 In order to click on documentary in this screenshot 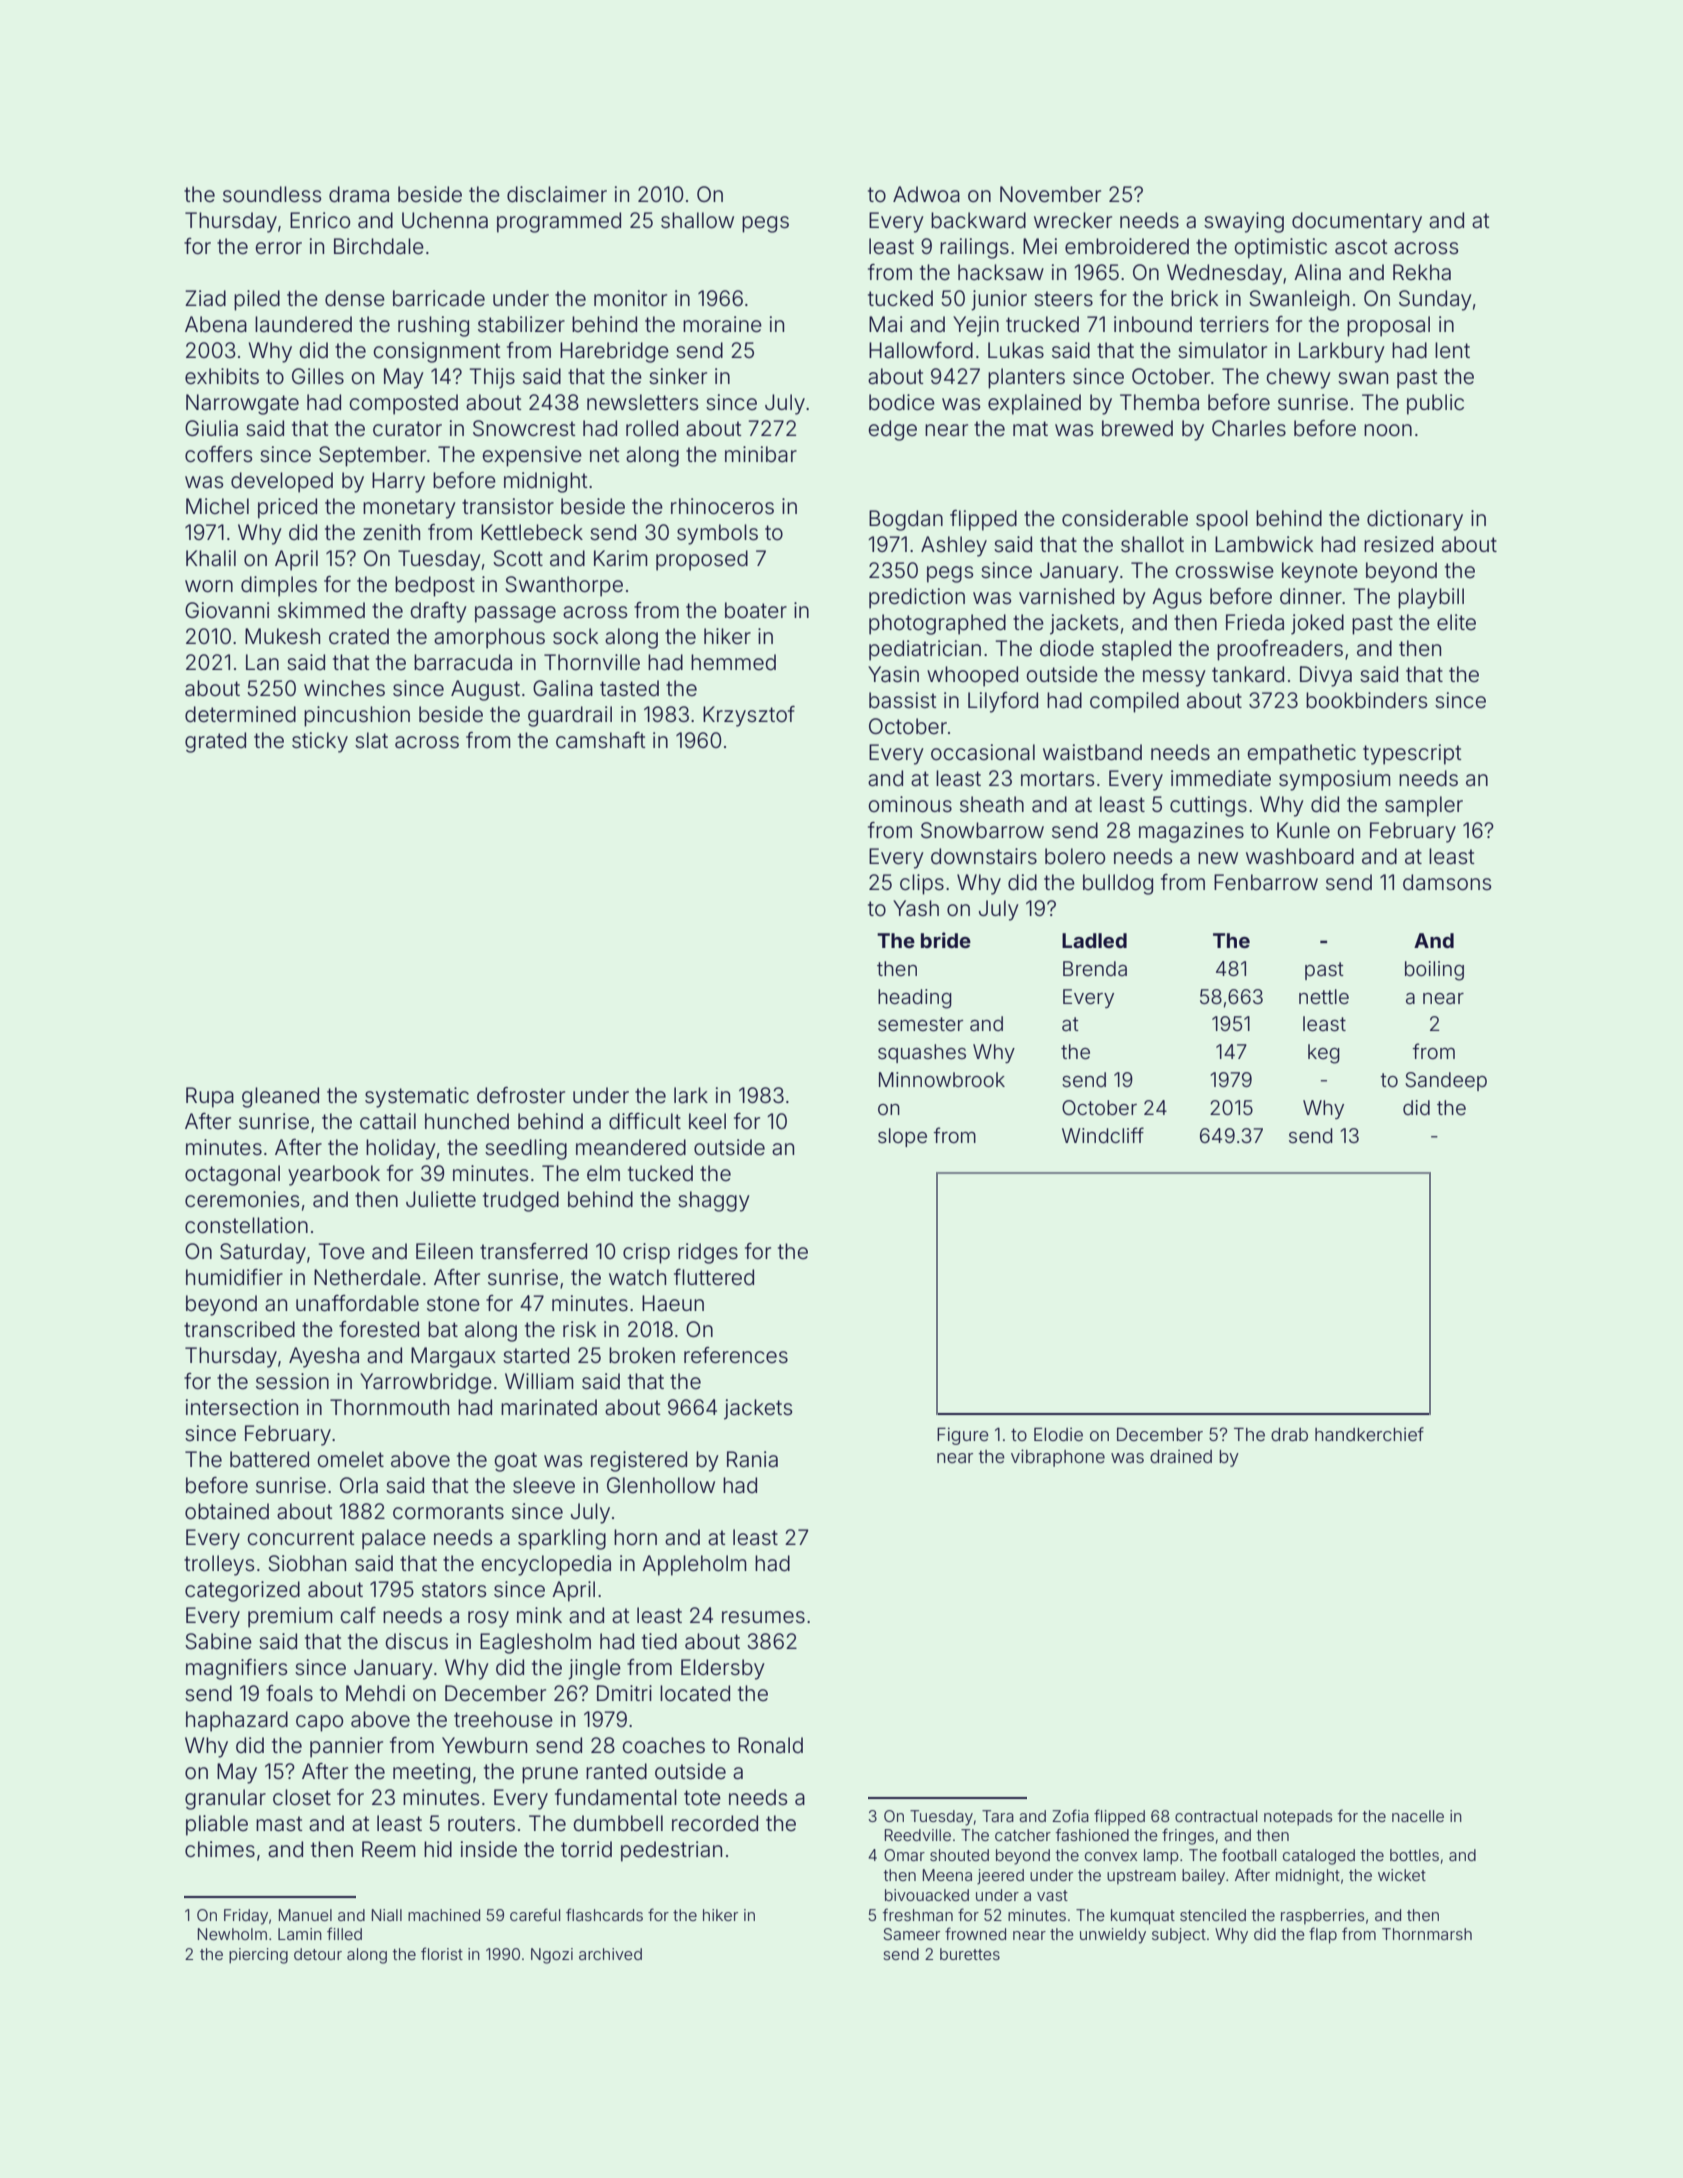, I will do `click(1357, 222)`.
